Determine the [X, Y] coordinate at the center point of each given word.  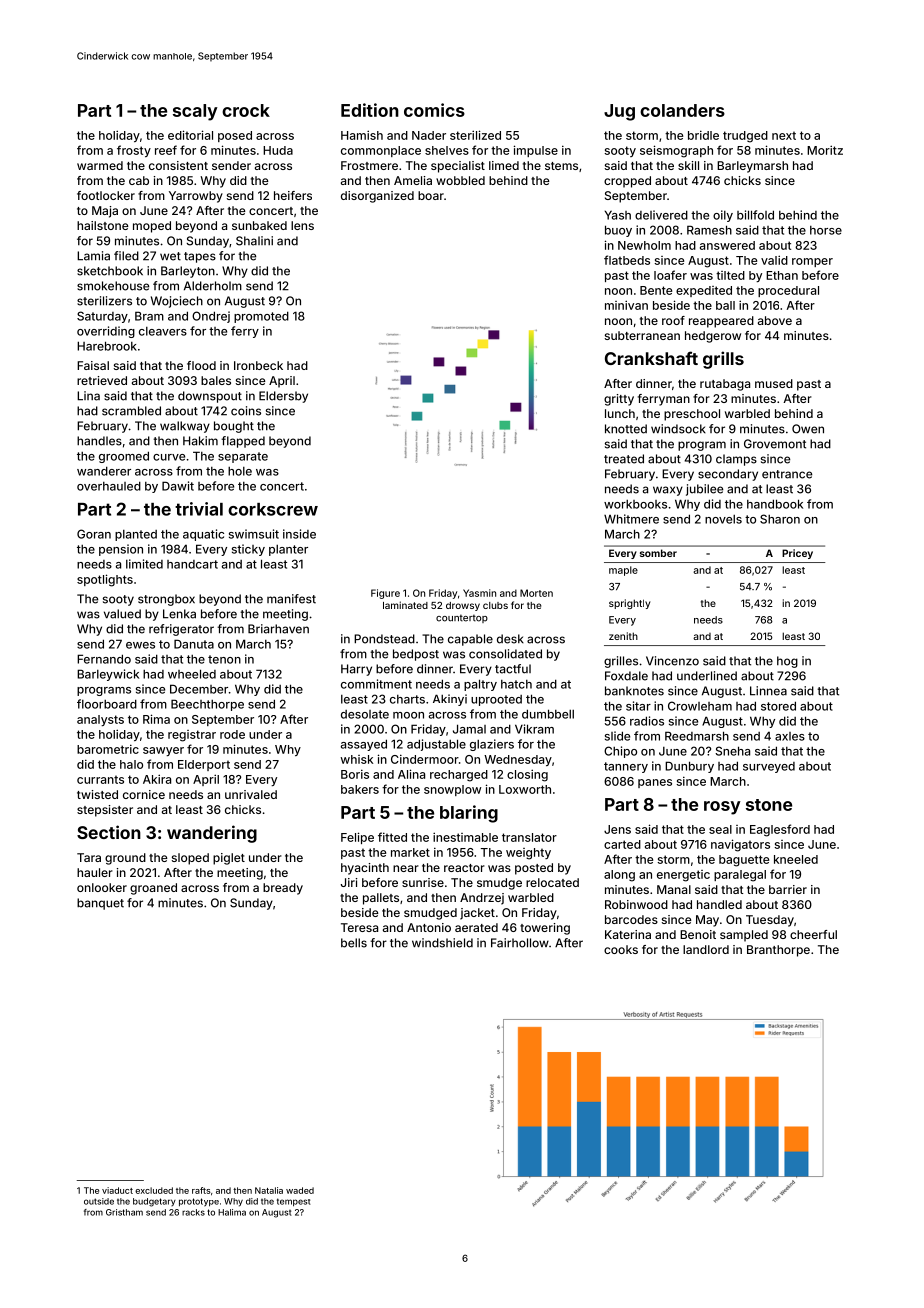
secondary [728, 475]
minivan [626, 305]
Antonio [429, 927]
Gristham [124, 1212]
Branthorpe [778, 951]
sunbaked [259, 225]
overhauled [109, 486]
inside [299, 534]
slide [617, 736]
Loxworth [525, 789]
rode [232, 734]
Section [109, 832]
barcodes [631, 919]
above [775, 320]
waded [300, 1190]
